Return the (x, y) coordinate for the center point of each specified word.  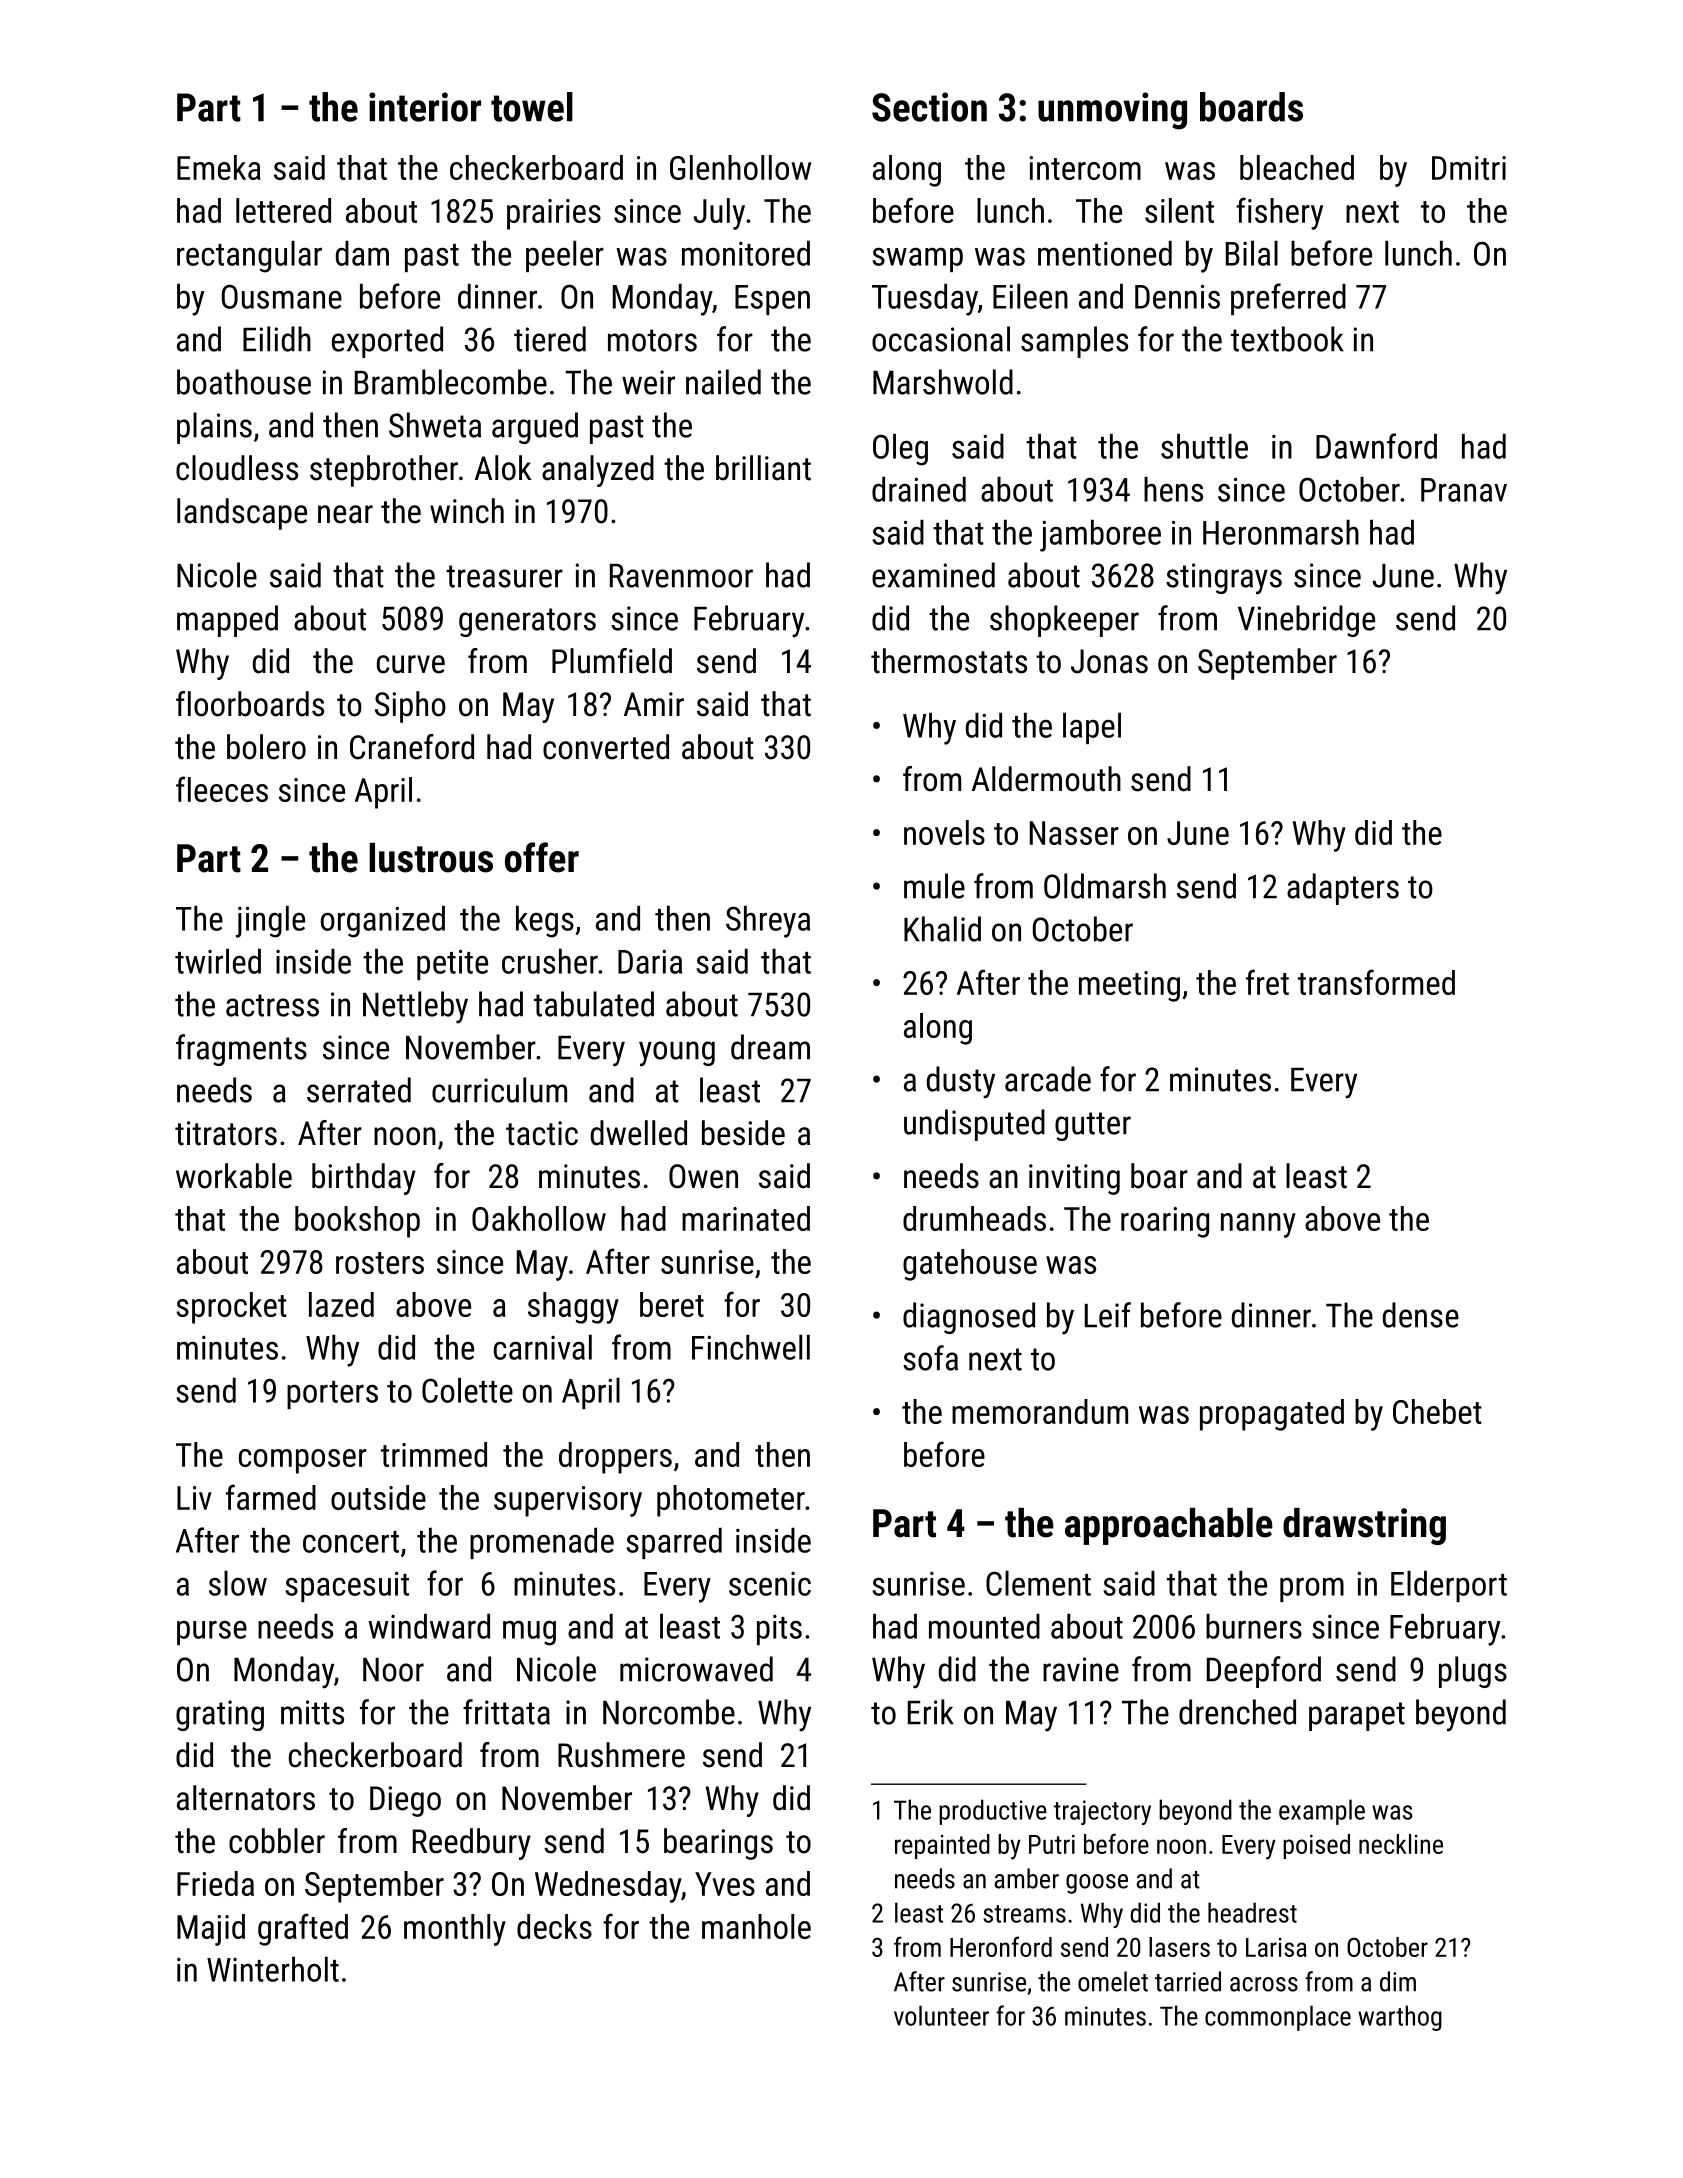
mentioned (1105, 253)
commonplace (1278, 2018)
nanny (1258, 1225)
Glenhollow (740, 167)
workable (234, 1176)
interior (425, 107)
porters (332, 1395)
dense (1421, 1315)
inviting (1074, 1179)
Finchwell (751, 1347)
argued (535, 428)
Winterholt (273, 1969)
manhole (756, 1926)
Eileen (1030, 296)
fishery (1279, 213)
